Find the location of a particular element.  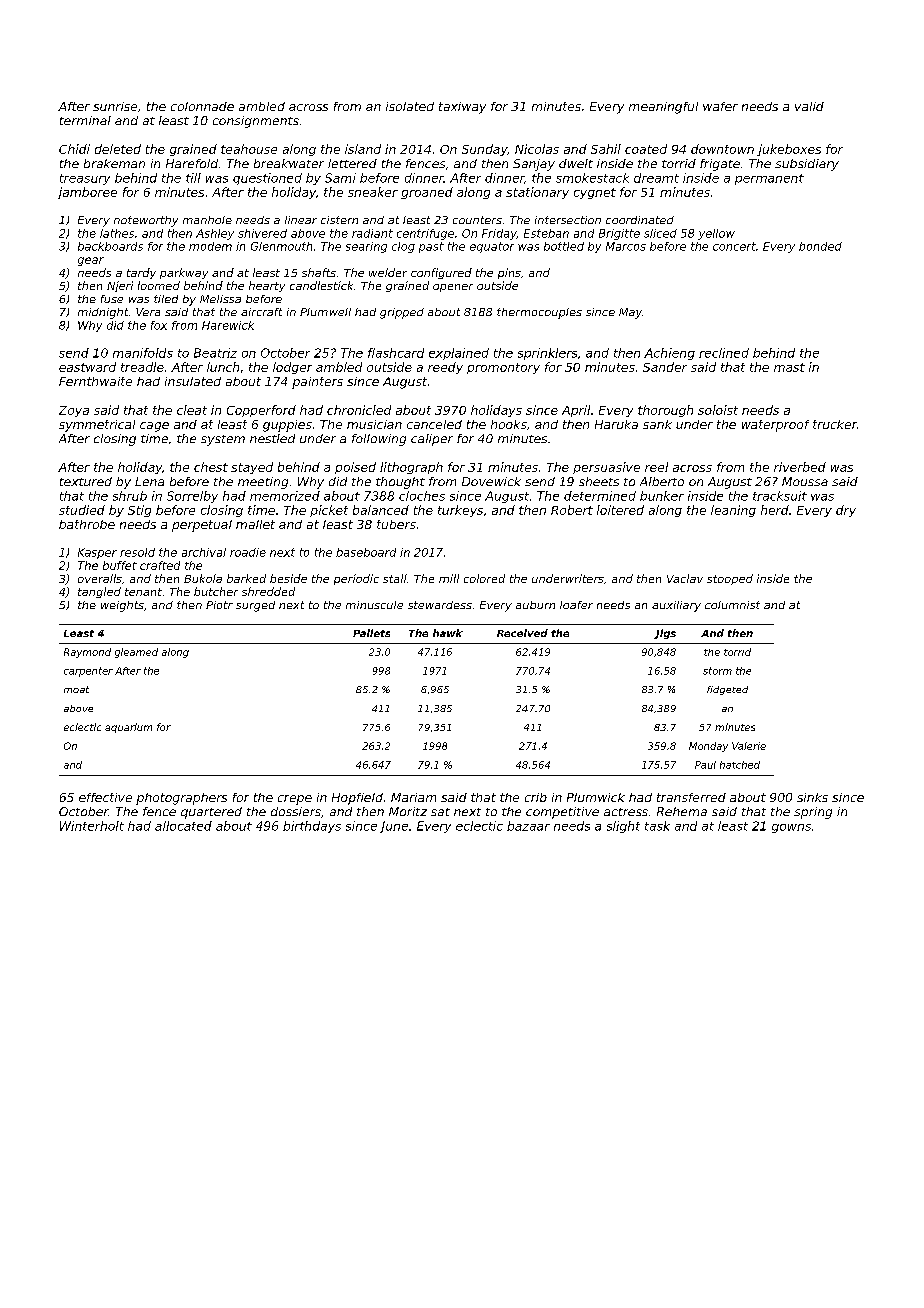

mast is located at coordinates (789, 367).
